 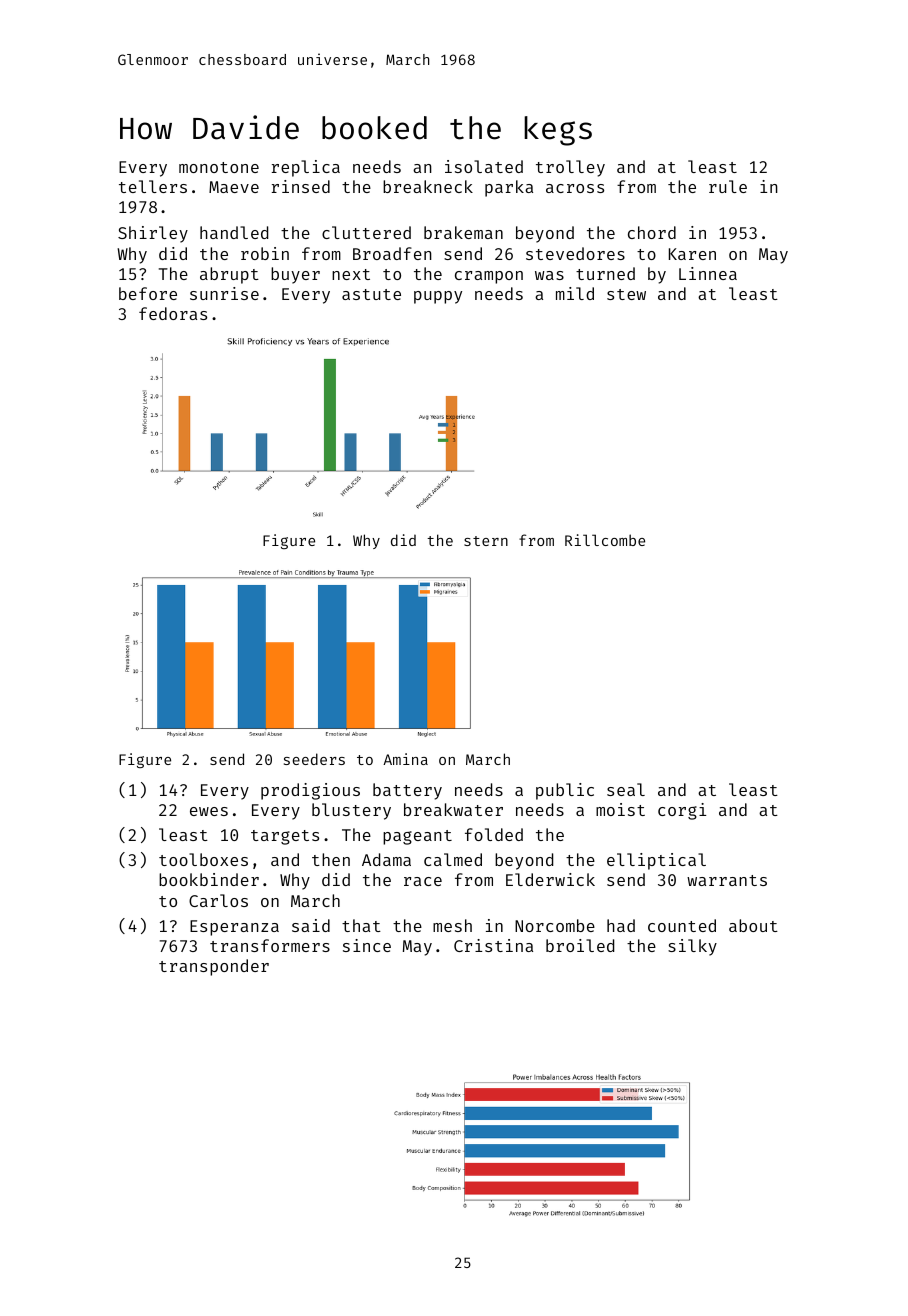 What do you see at coordinates (153, 186) in the document?
I see `tellers` at bounding box center [153, 186].
